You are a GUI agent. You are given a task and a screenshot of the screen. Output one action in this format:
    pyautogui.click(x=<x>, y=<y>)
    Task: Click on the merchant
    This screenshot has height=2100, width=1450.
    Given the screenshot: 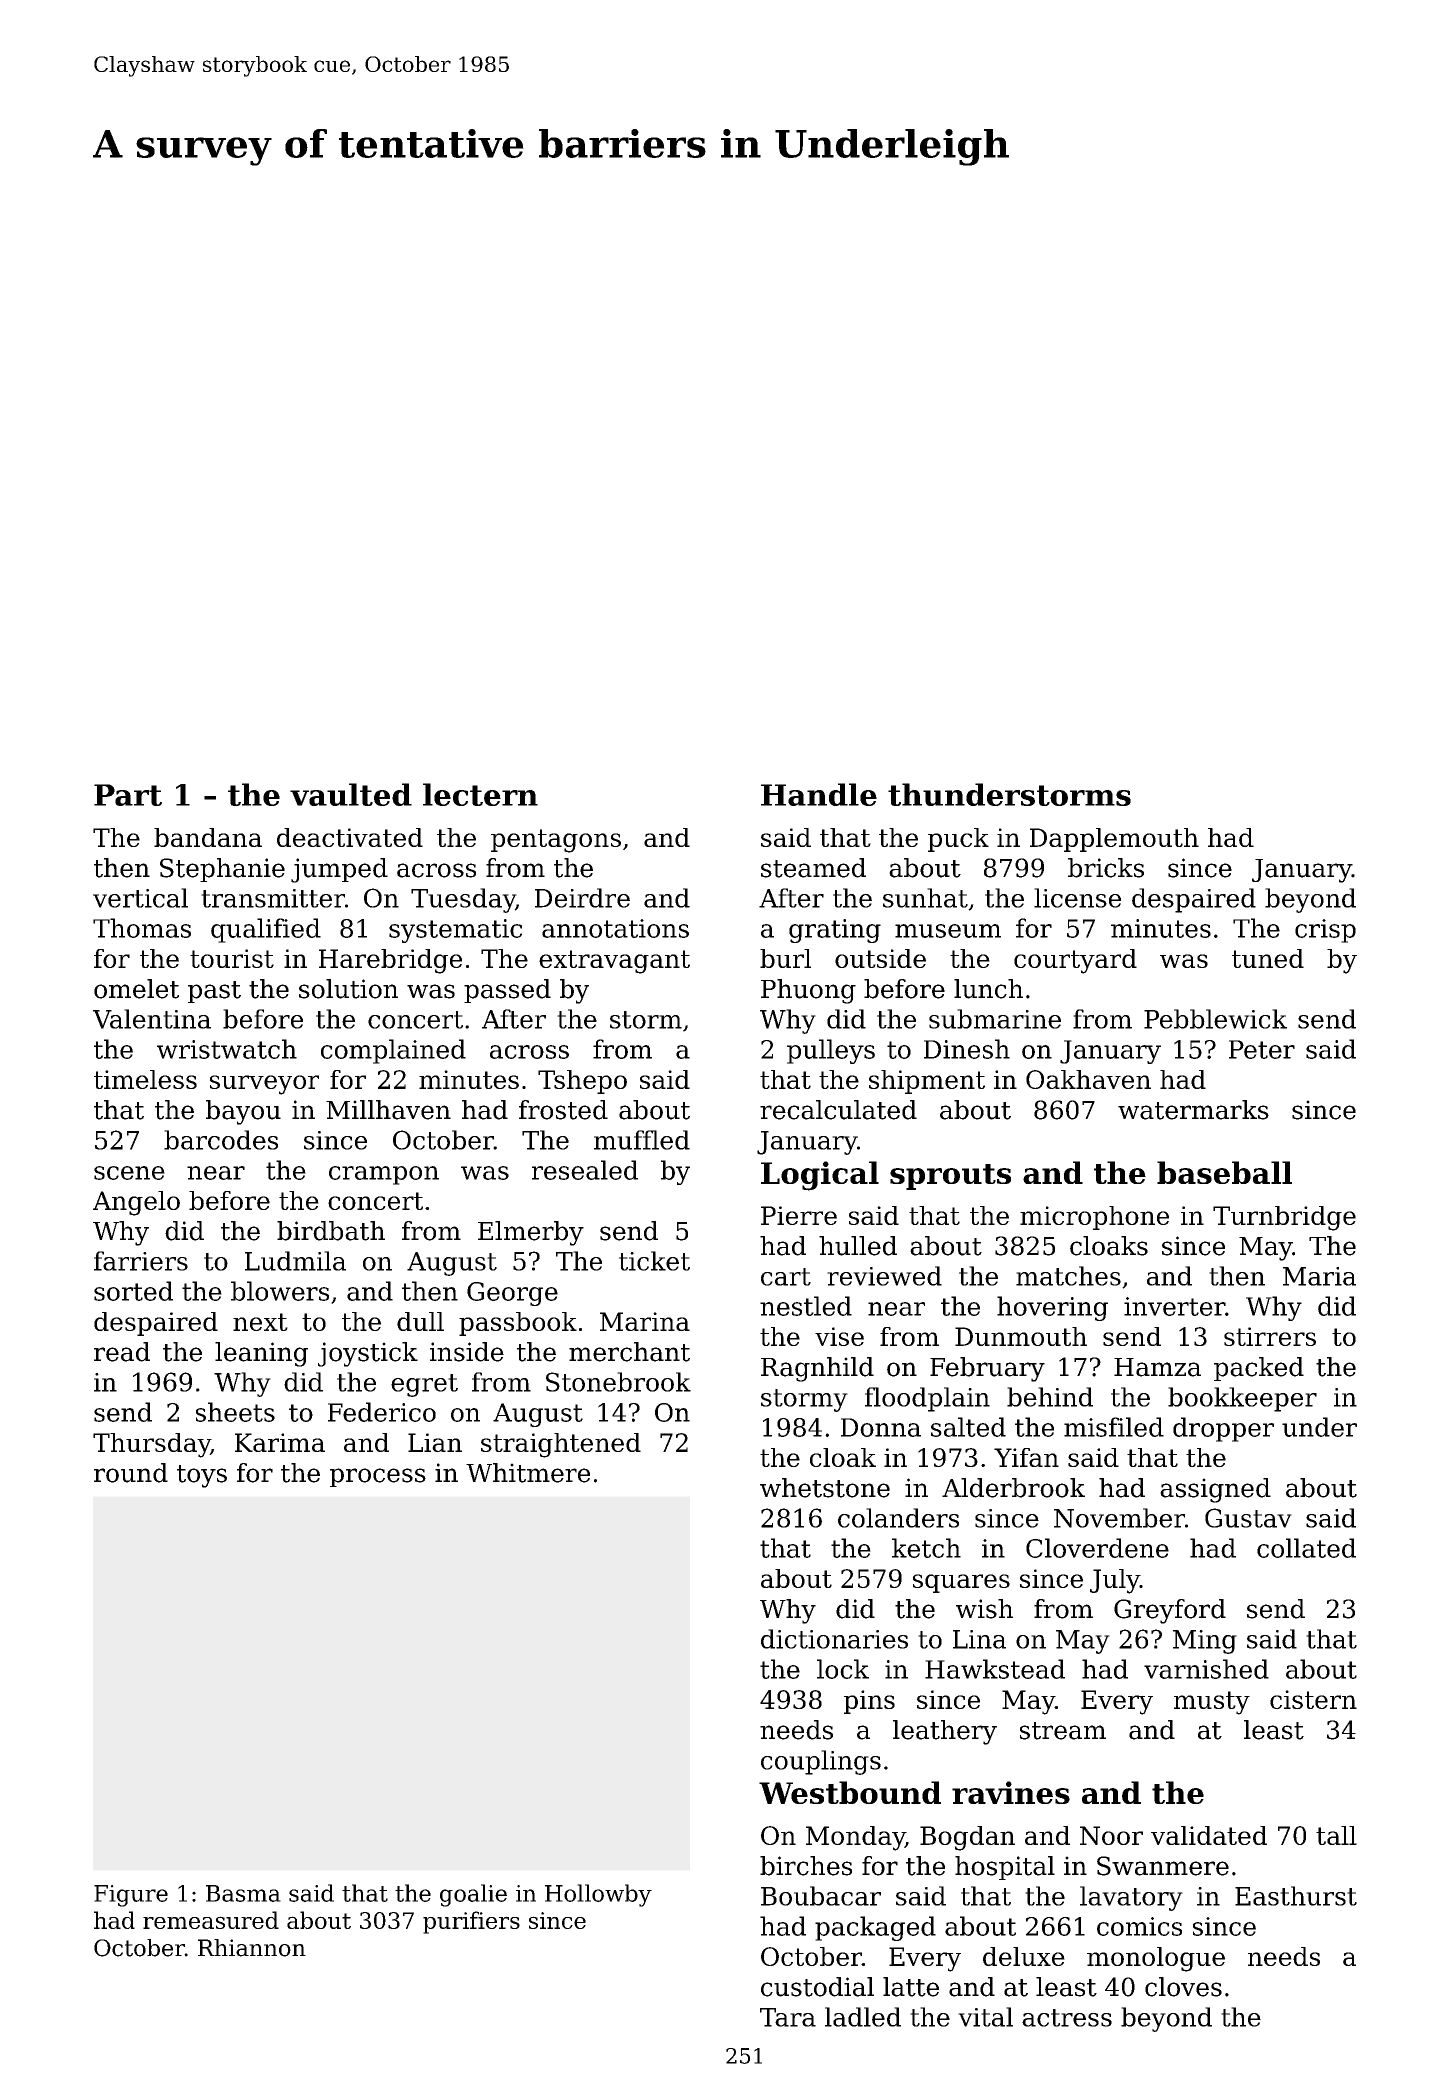 What is the action you would take?
    pyautogui.click(x=629, y=1352)
